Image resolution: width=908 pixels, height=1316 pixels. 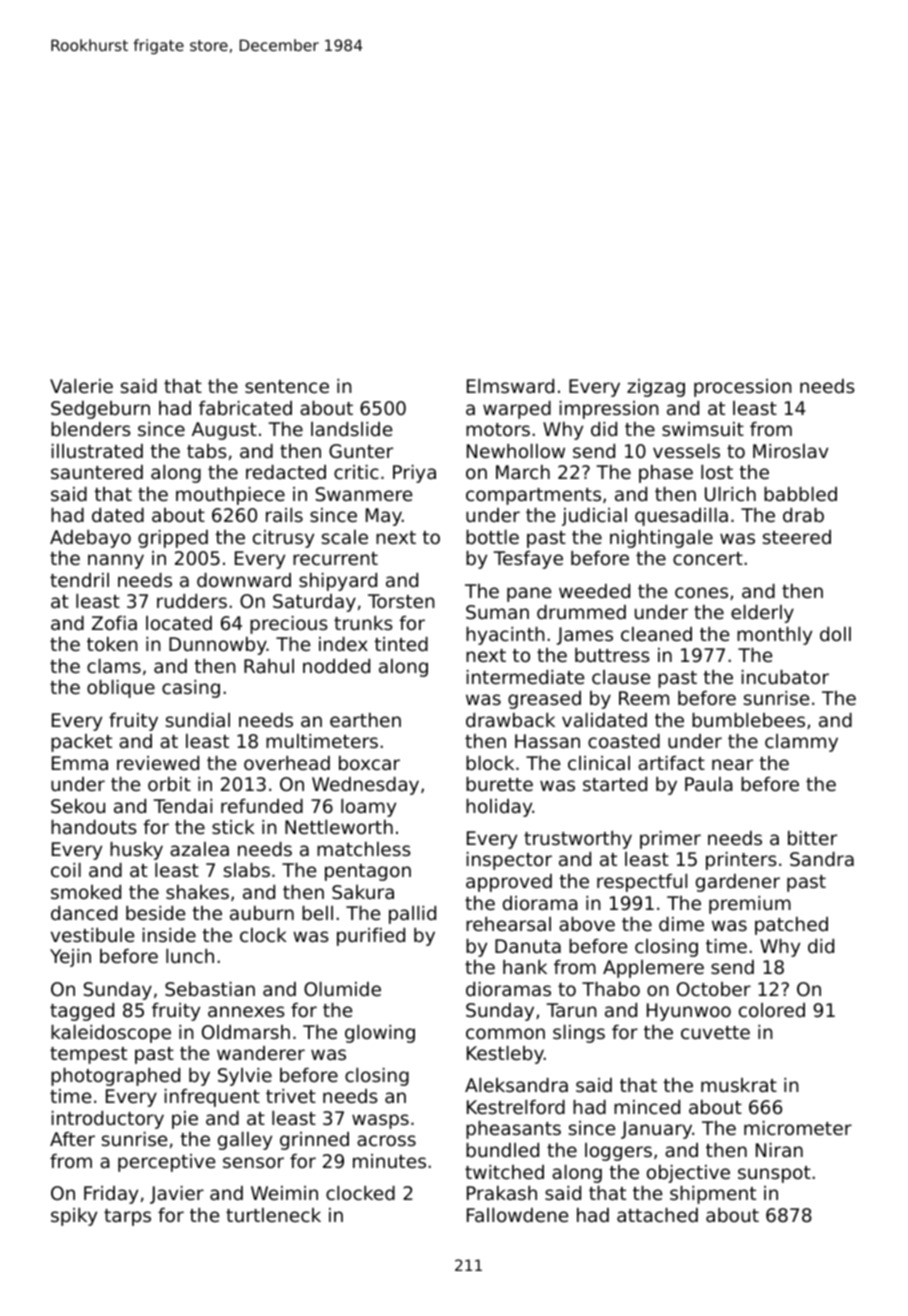 What do you see at coordinates (121, 689) in the document?
I see `oblique` at bounding box center [121, 689].
